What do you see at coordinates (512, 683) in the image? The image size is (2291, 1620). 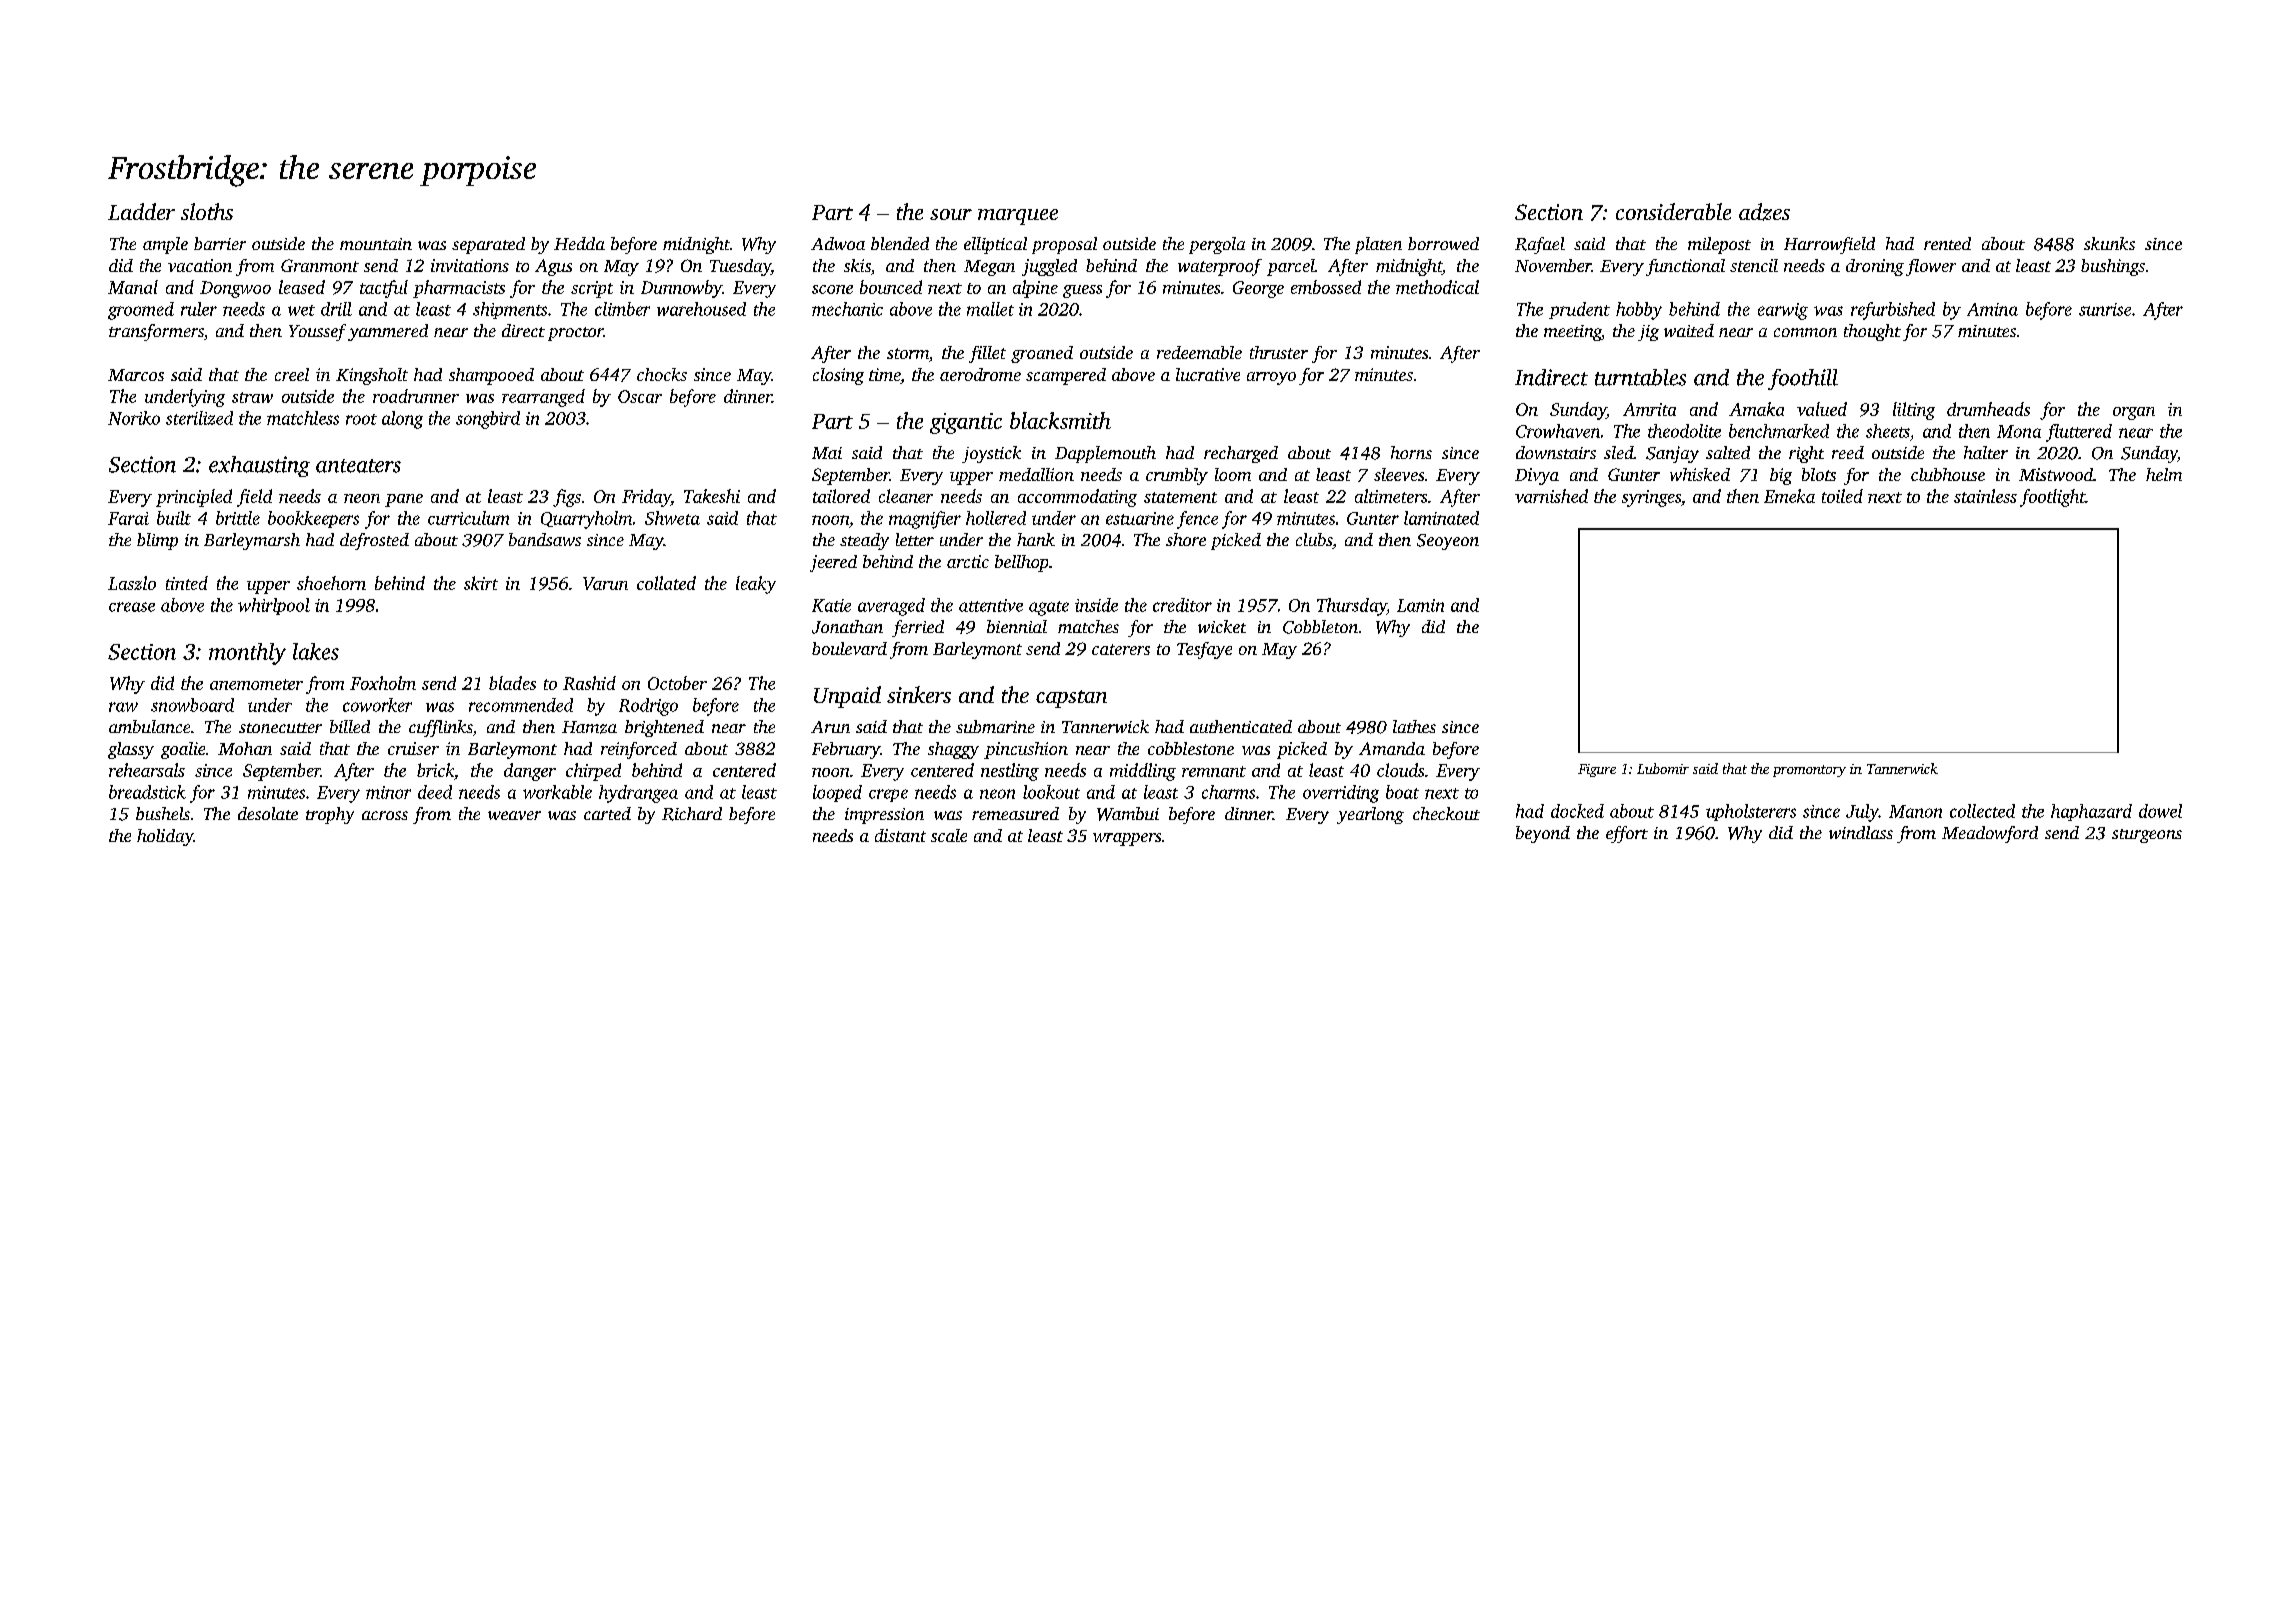 I see `blades` at bounding box center [512, 683].
